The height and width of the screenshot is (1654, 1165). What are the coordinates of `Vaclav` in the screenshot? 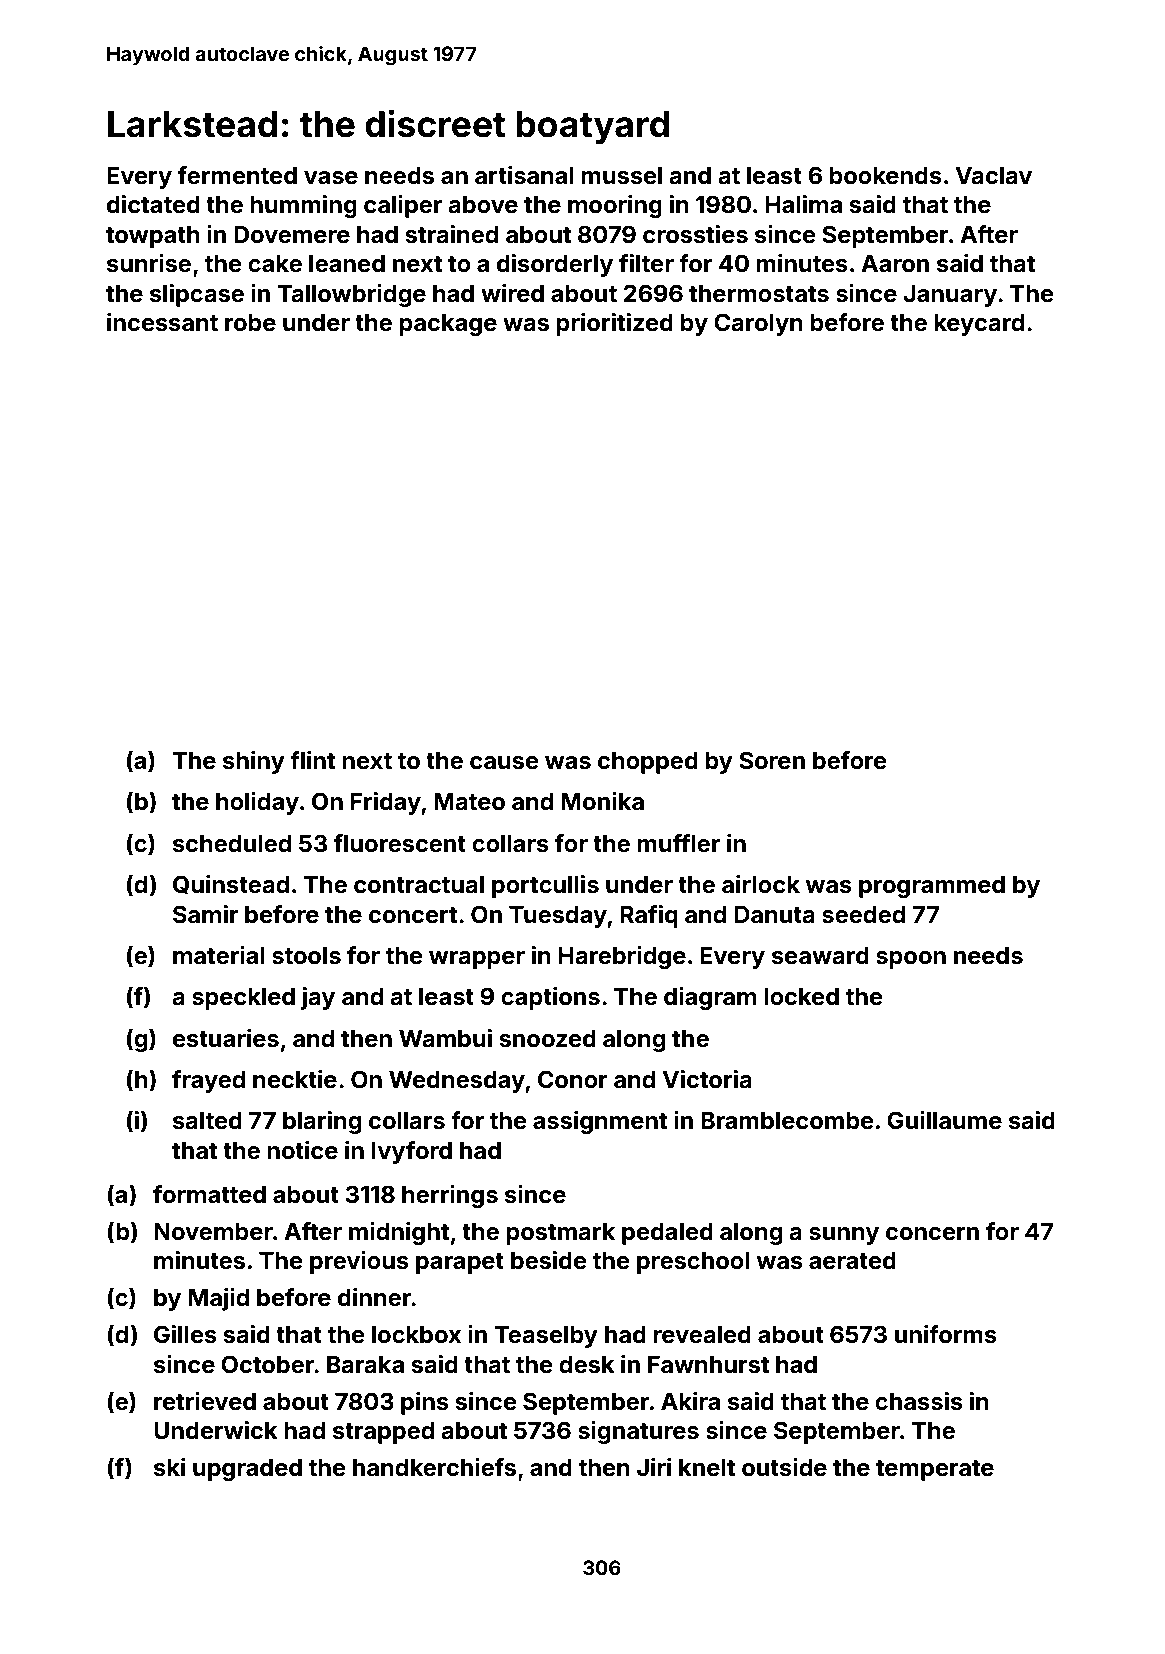 It's located at (993, 176).
